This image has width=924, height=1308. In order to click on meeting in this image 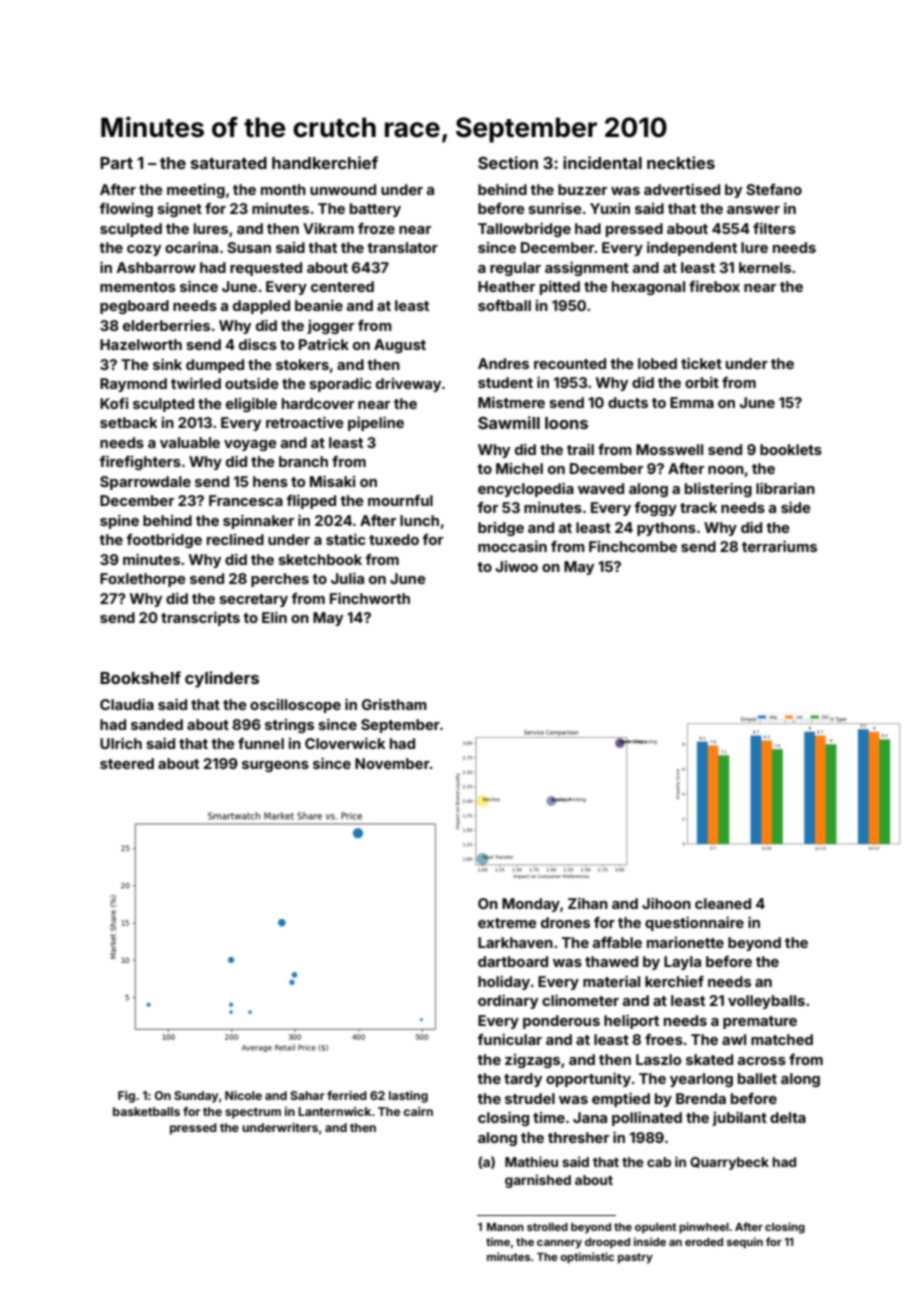, I will do `click(196, 190)`.
